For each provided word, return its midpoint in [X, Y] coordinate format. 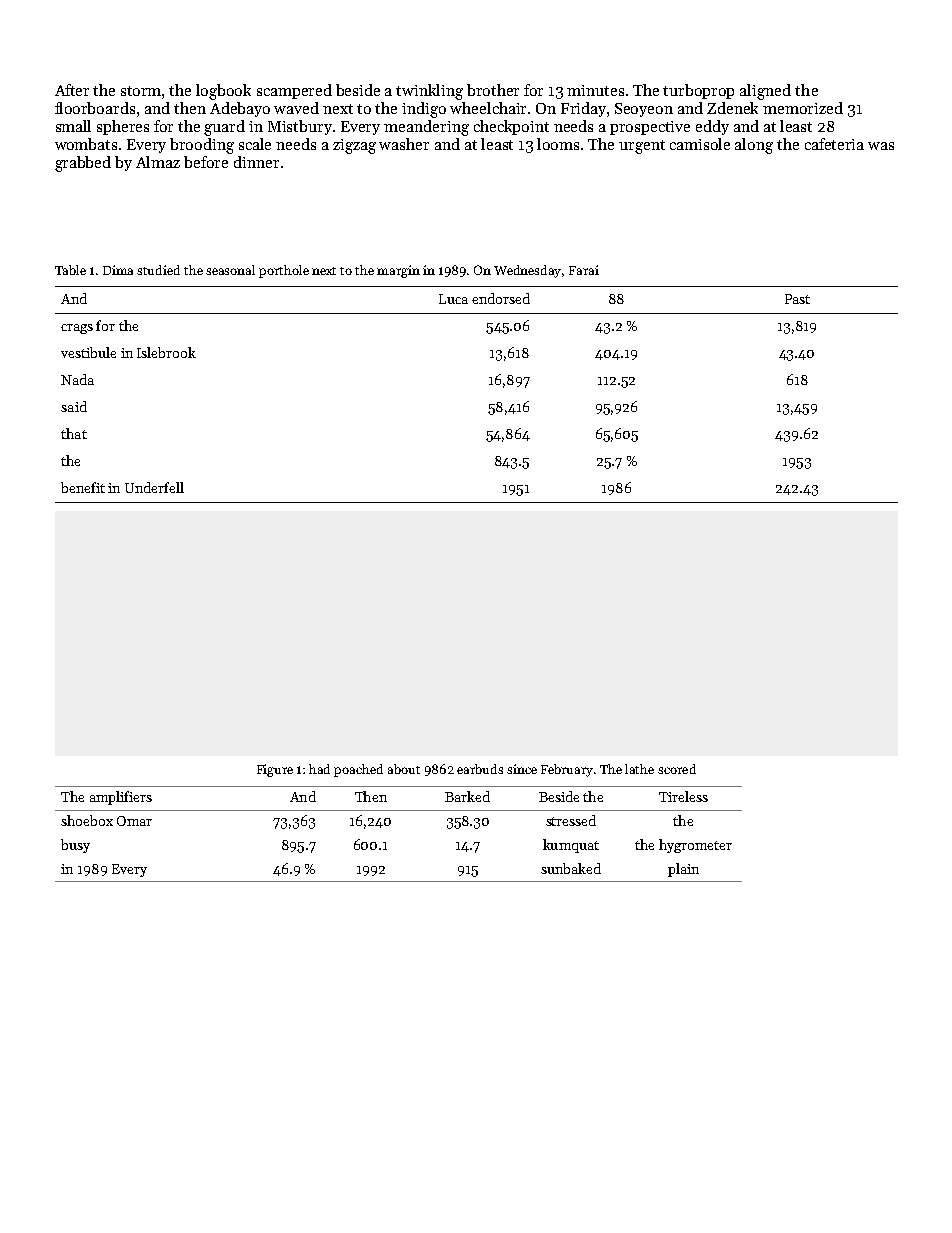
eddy [712, 127]
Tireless [683, 796]
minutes [595, 90]
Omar [134, 821]
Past [797, 299]
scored [677, 769]
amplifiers [121, 798]
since [522, 769]
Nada [77, 379]
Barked [467, 796]
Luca [453, 299]
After [72, 90]
